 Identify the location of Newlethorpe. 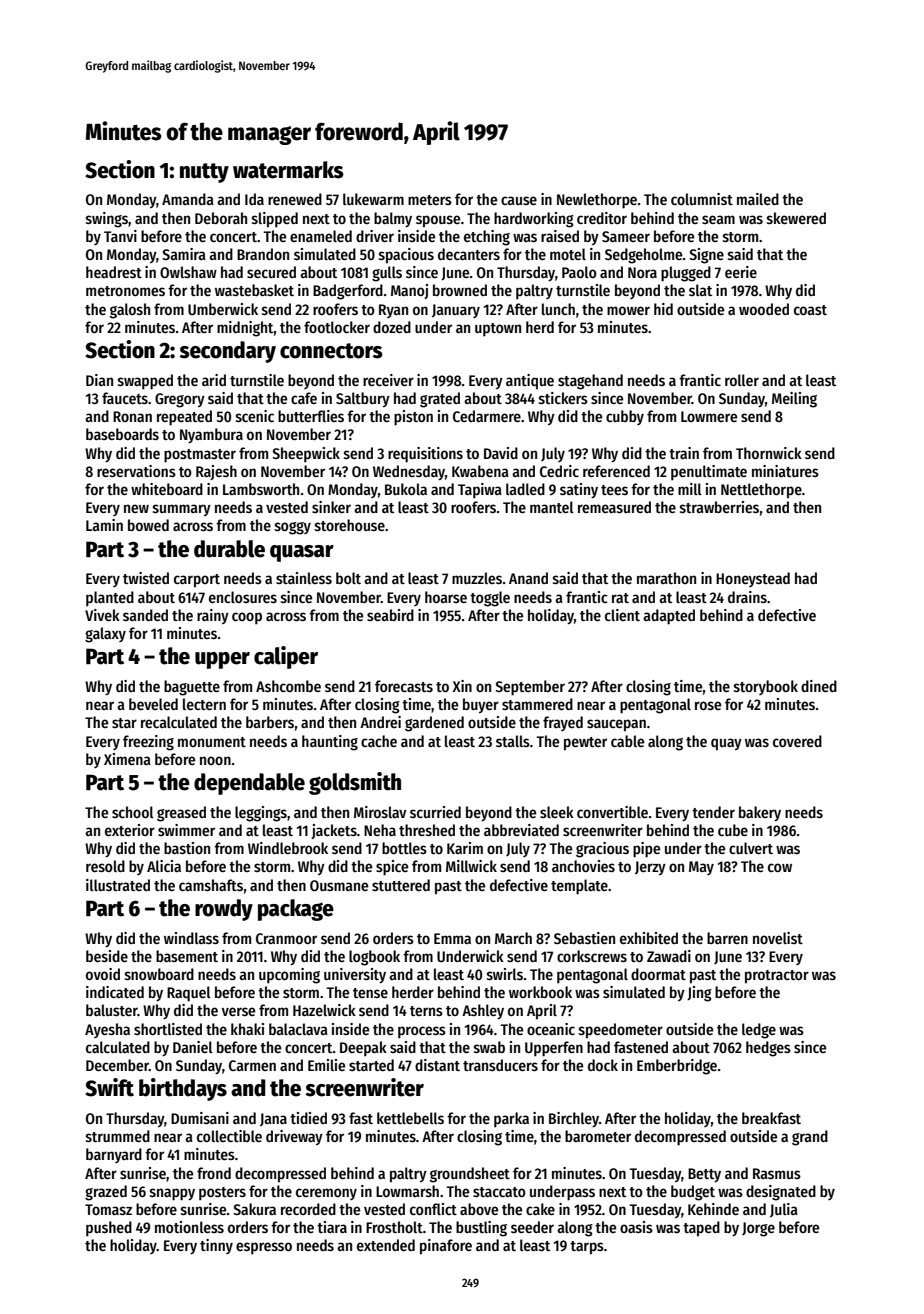
(597, 201).
